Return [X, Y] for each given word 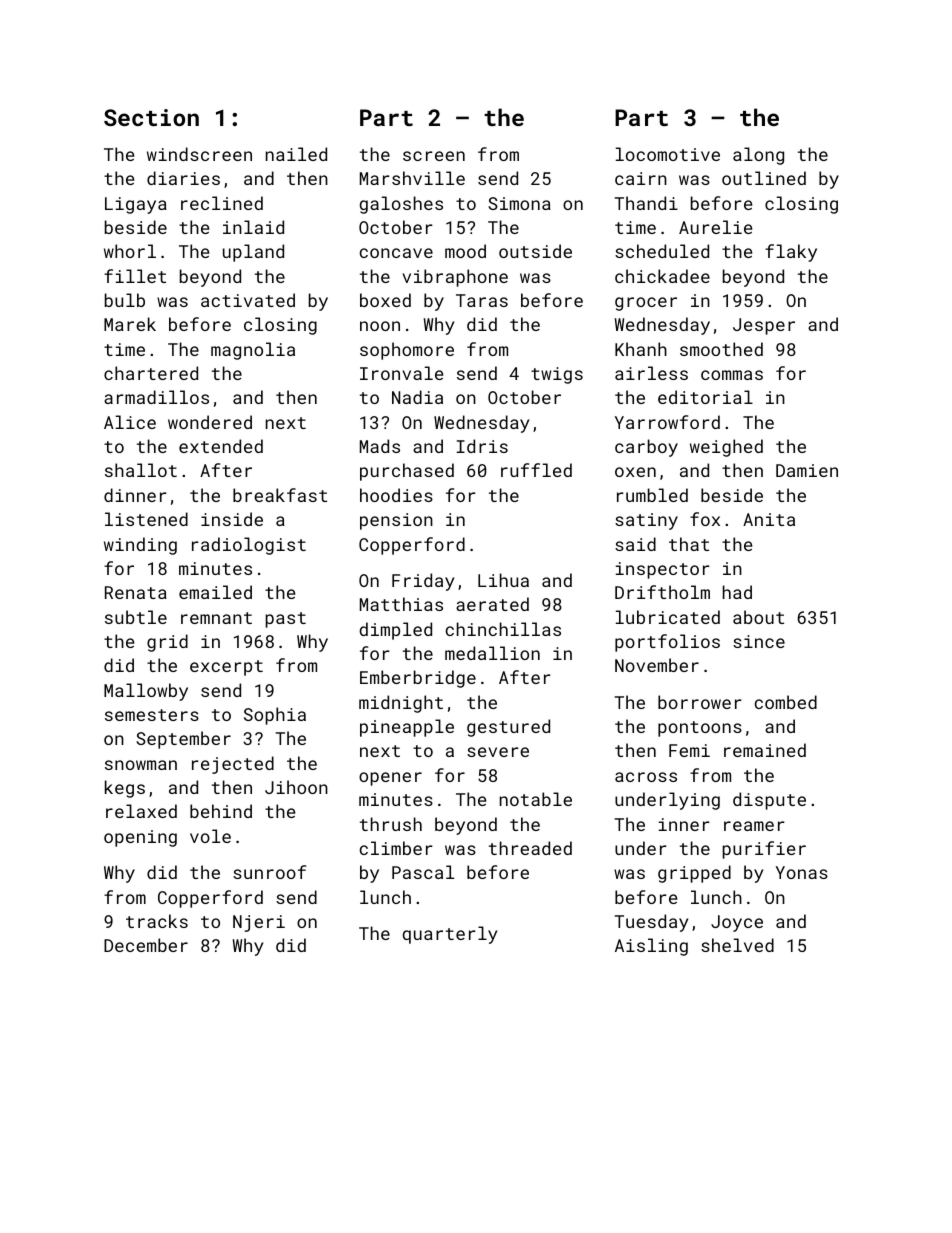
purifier [764, 850]
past [286, 620]
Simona [519, 203]
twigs [557, 375]
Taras [482, 300]
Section [151, 117]
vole [210, 836]
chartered [151, 373]
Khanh [641, 349]
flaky [791, 253]
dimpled [395, 631]
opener [390, 779]
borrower [699, 702]
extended [221, 446]
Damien [807, 470]
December [146, 945]
